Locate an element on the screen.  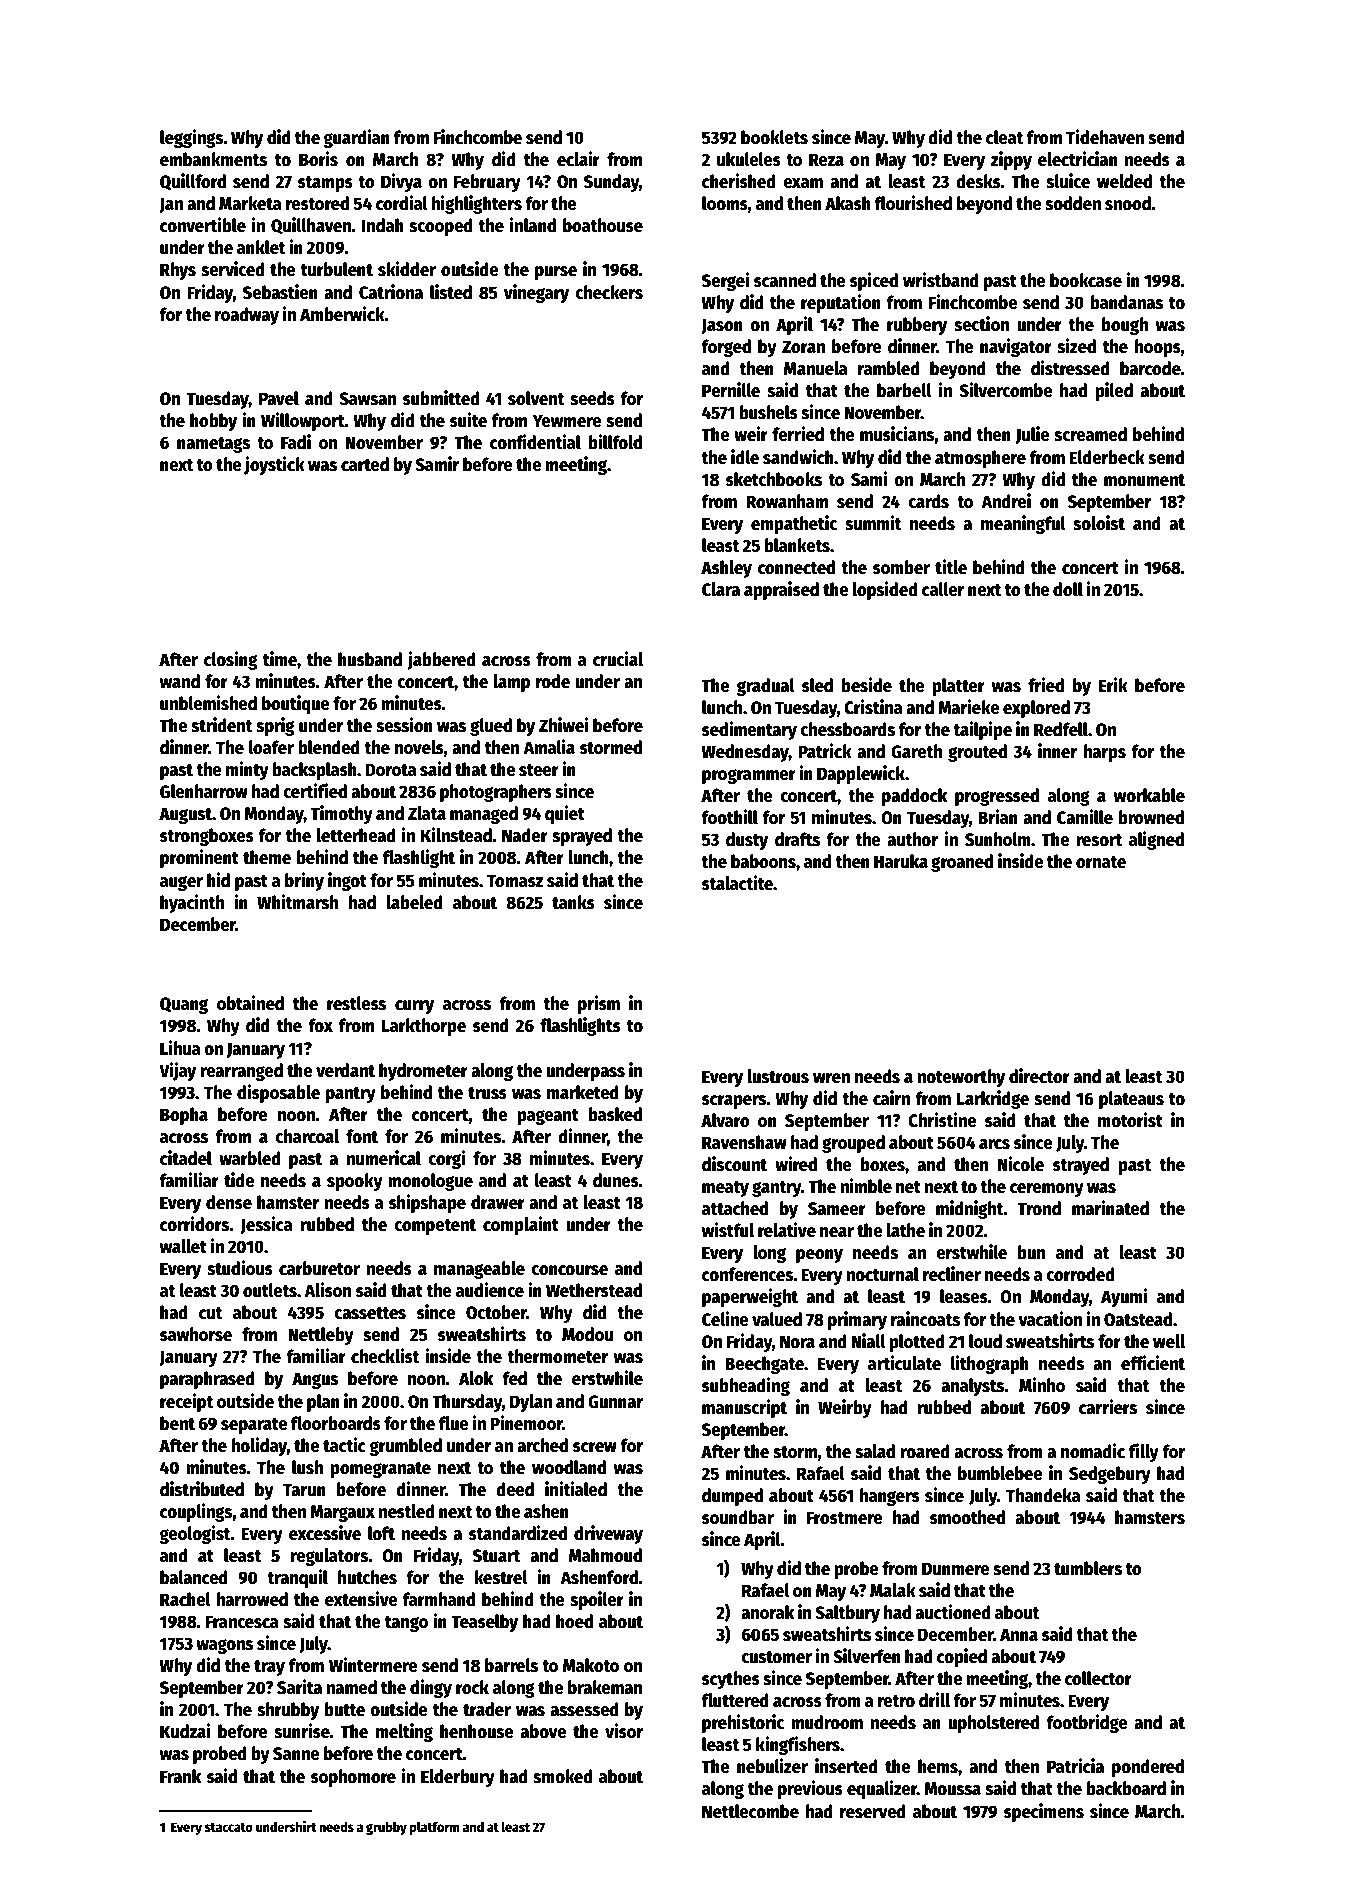
closing is located at coordinates (231, 660).
